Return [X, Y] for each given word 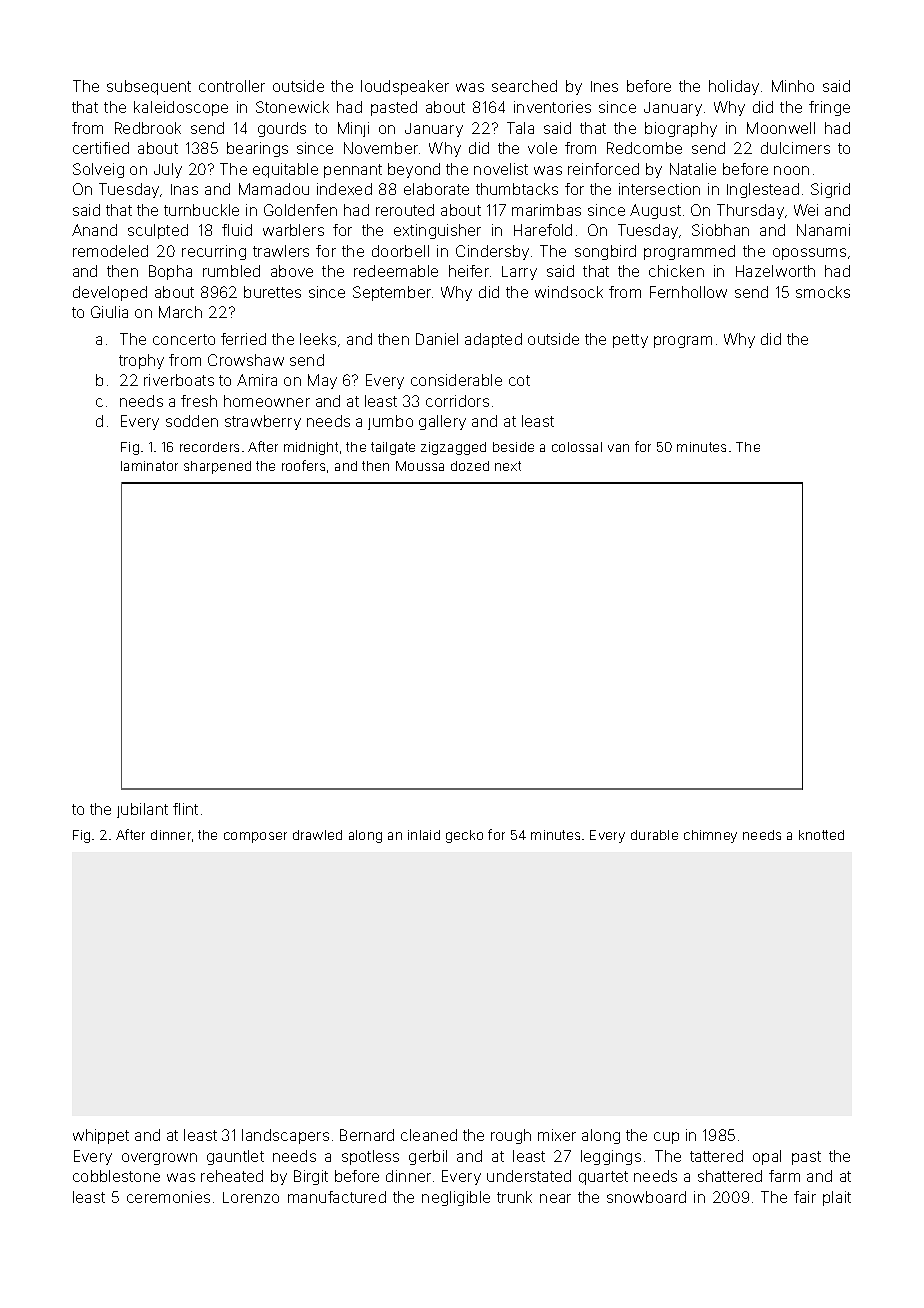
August [655, 211]
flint [185, 809]
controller [232, 86]
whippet [101, 1136]
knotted [821, 835]
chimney [710, 836]
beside [513, 447]
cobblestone [116, 1176]
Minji [353, 129]
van [618, 448]
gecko [464, 836]
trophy [141, 361]
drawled [317, 835]
